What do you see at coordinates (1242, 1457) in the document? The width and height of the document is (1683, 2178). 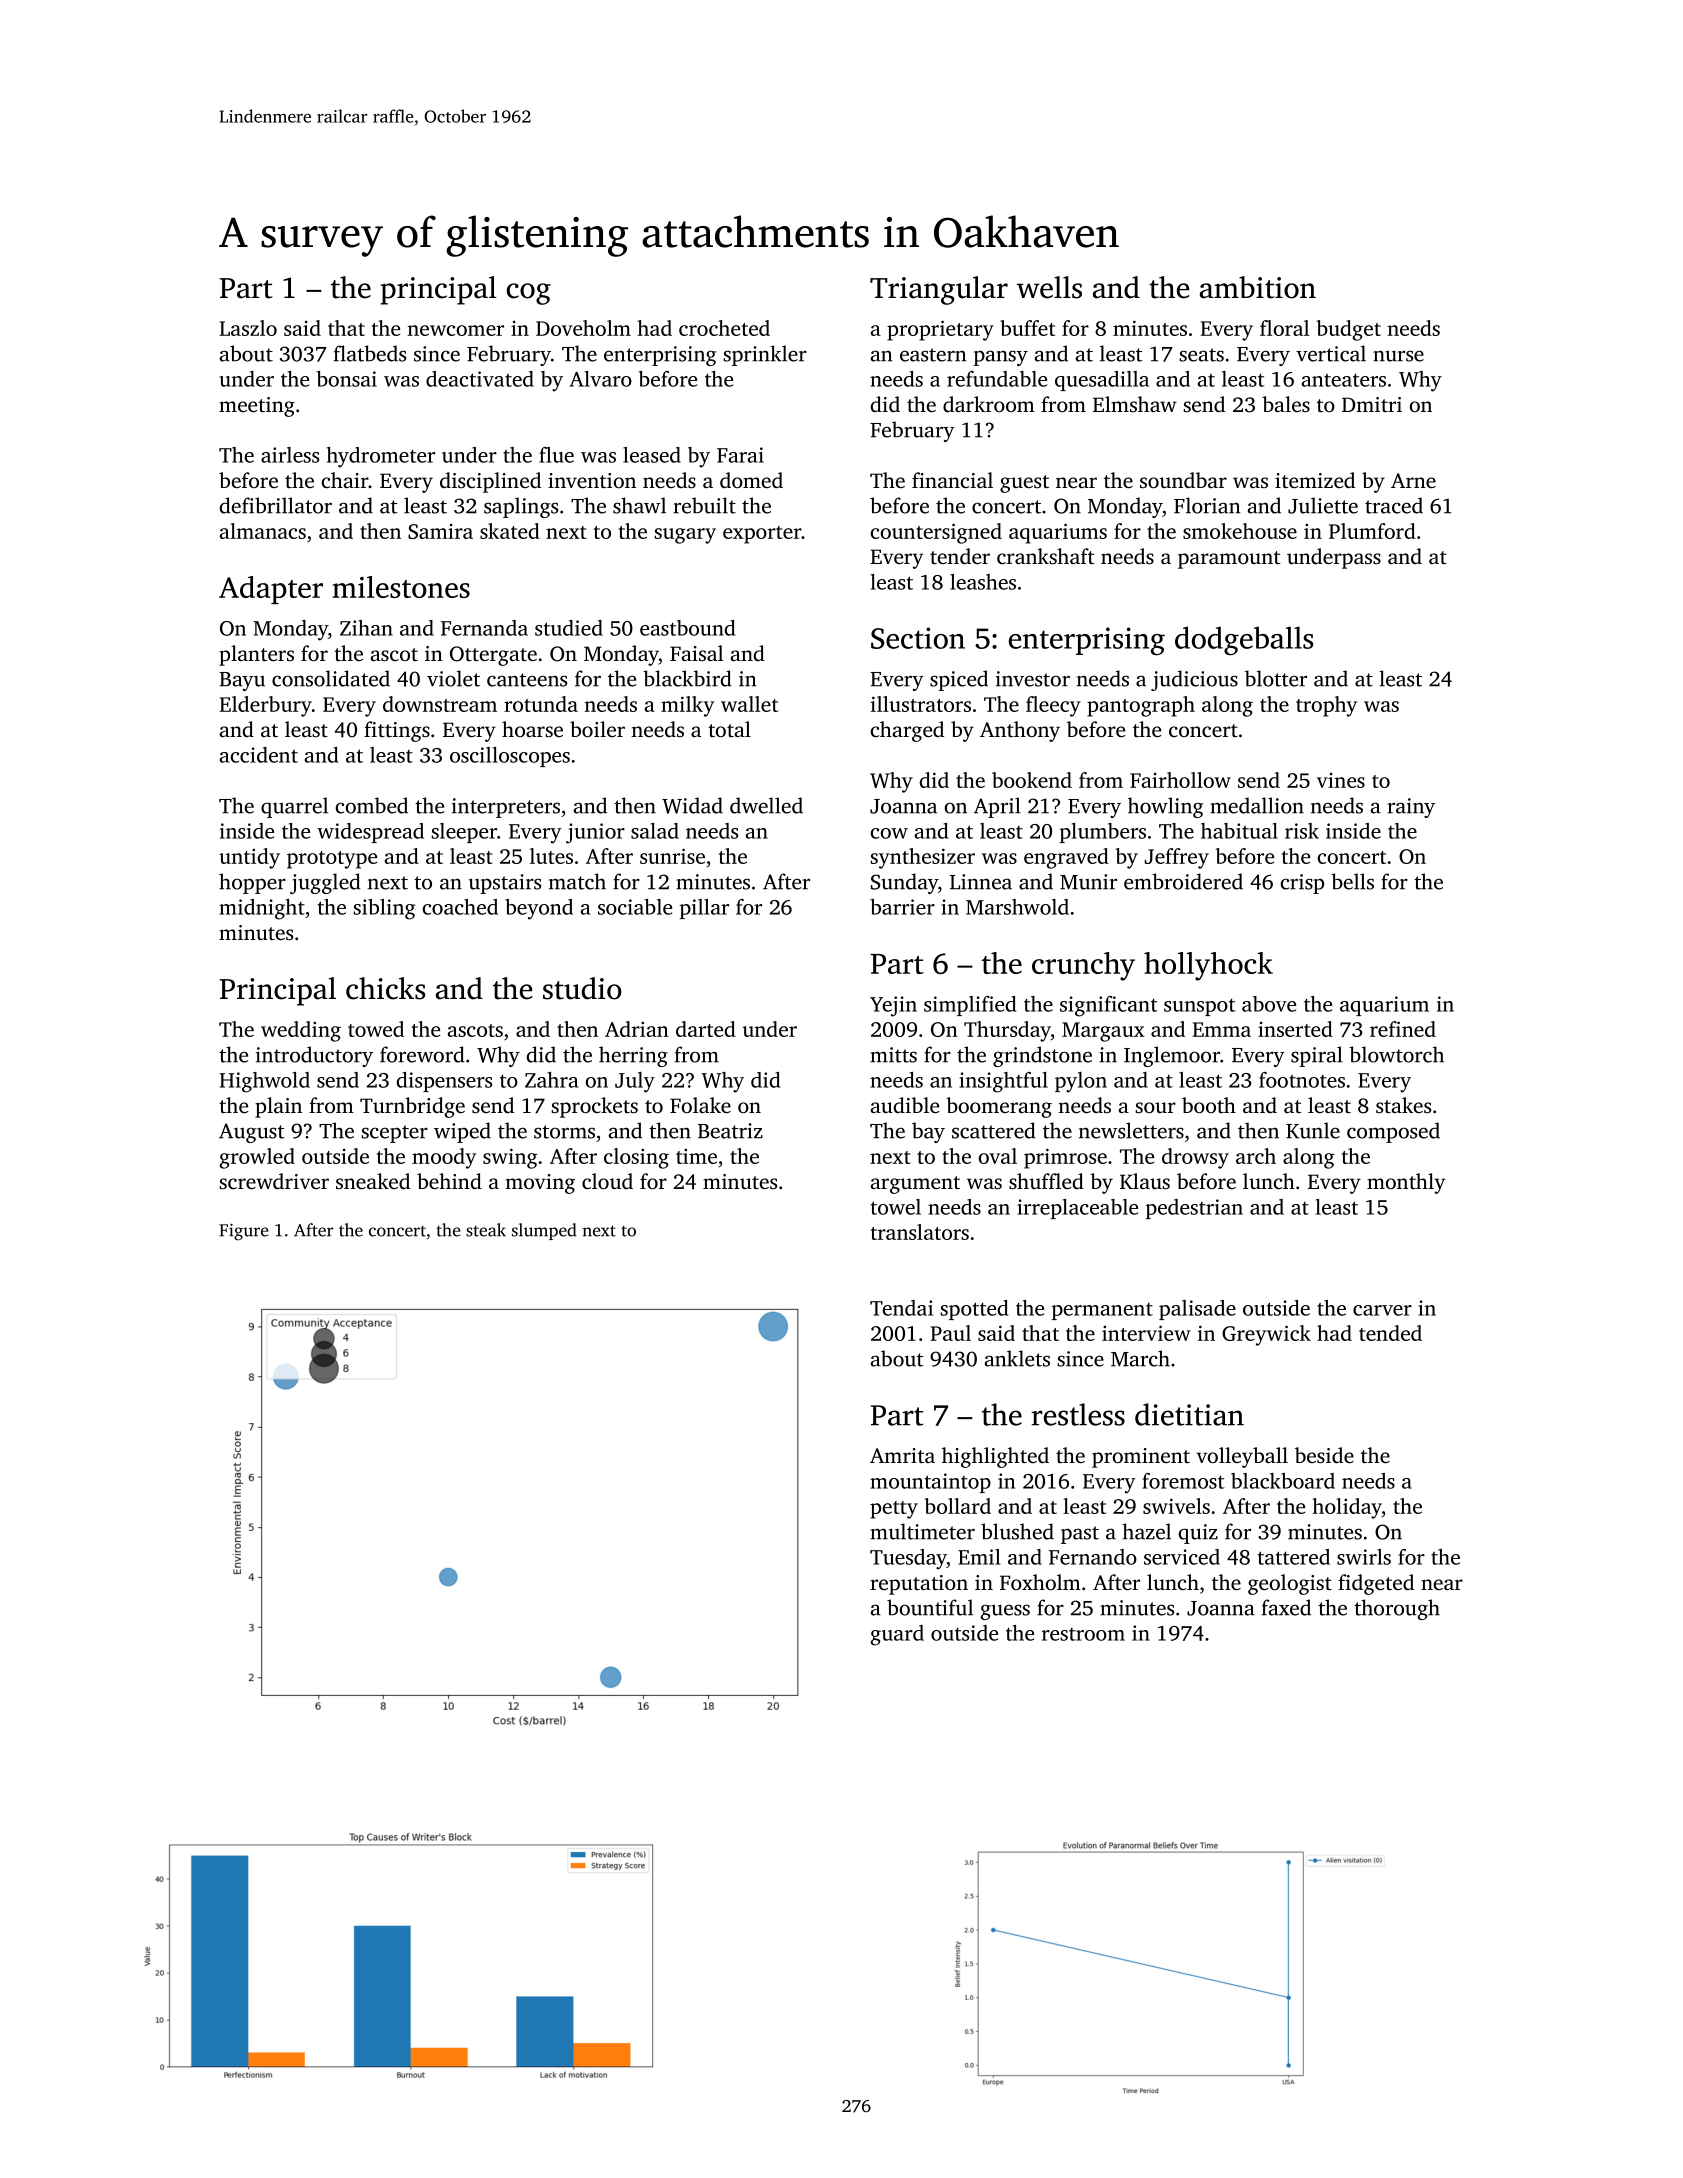 I see `volleyball` at bounding box center [1242, 1457].
